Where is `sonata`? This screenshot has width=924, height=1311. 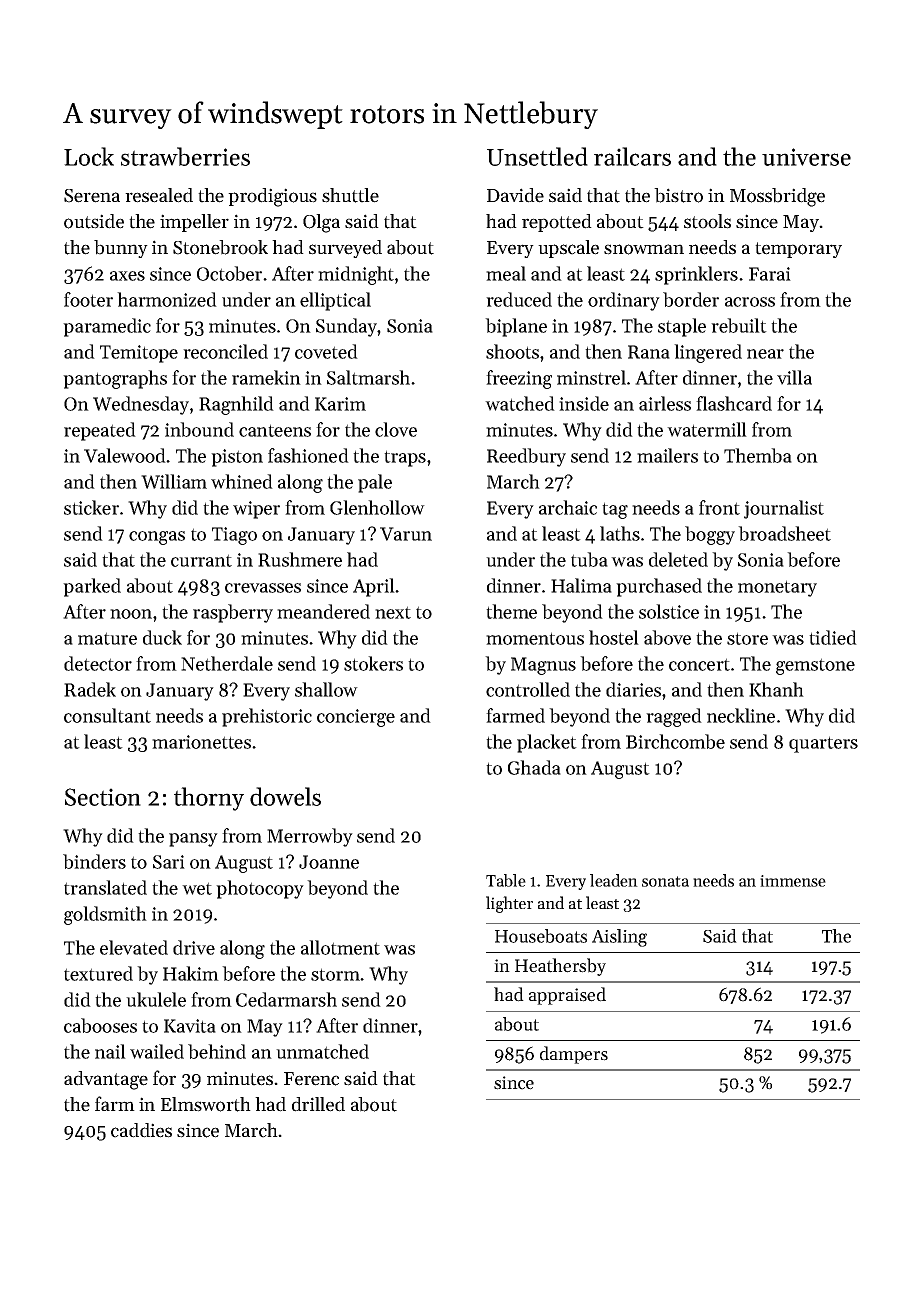 sonata is located at coordinates (665, 881).
